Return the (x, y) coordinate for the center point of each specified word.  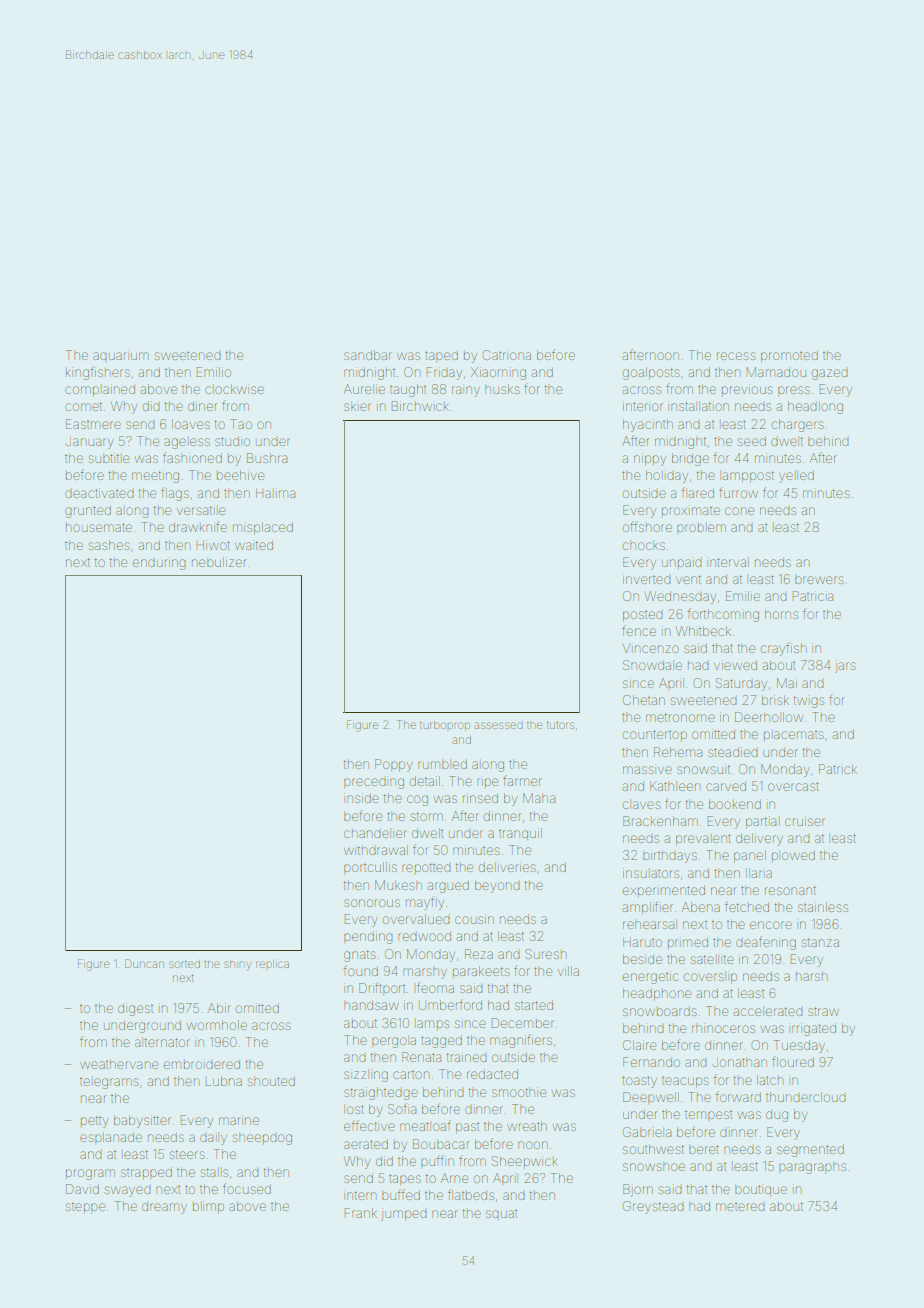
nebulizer (219, 562)
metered (740, 1207)
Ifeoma (435, 987)
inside (361, 798)
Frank (361, 1213)
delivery (759, 839)
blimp (208, 1207)
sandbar (368, 355)
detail (425, 781)
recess (736, 356)
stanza (820, 942)
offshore (647, 527)
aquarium (121, 355)
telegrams (109, 1083)
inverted (646, 579)
